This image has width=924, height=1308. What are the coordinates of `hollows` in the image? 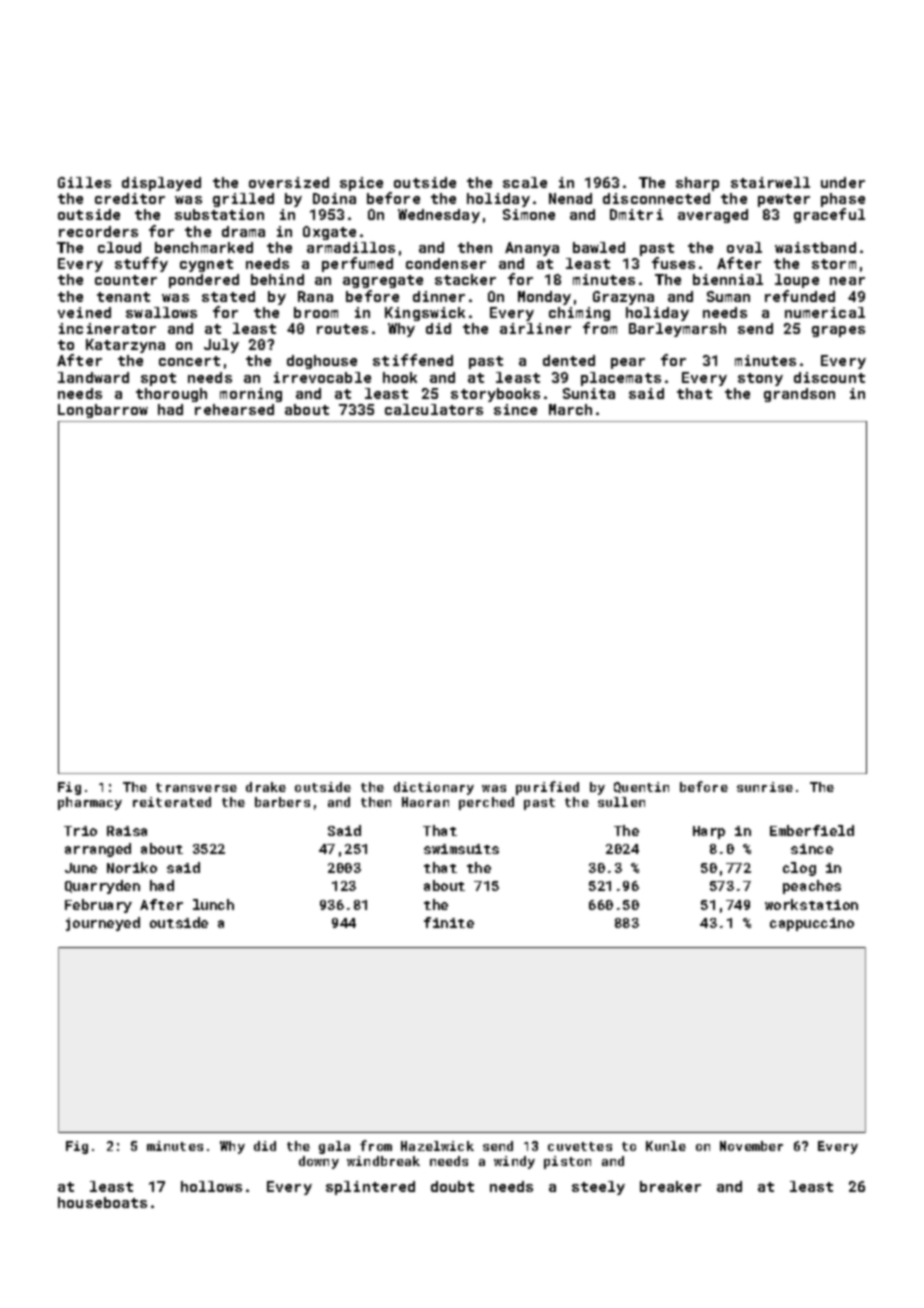 It's located at (211, 1186).
